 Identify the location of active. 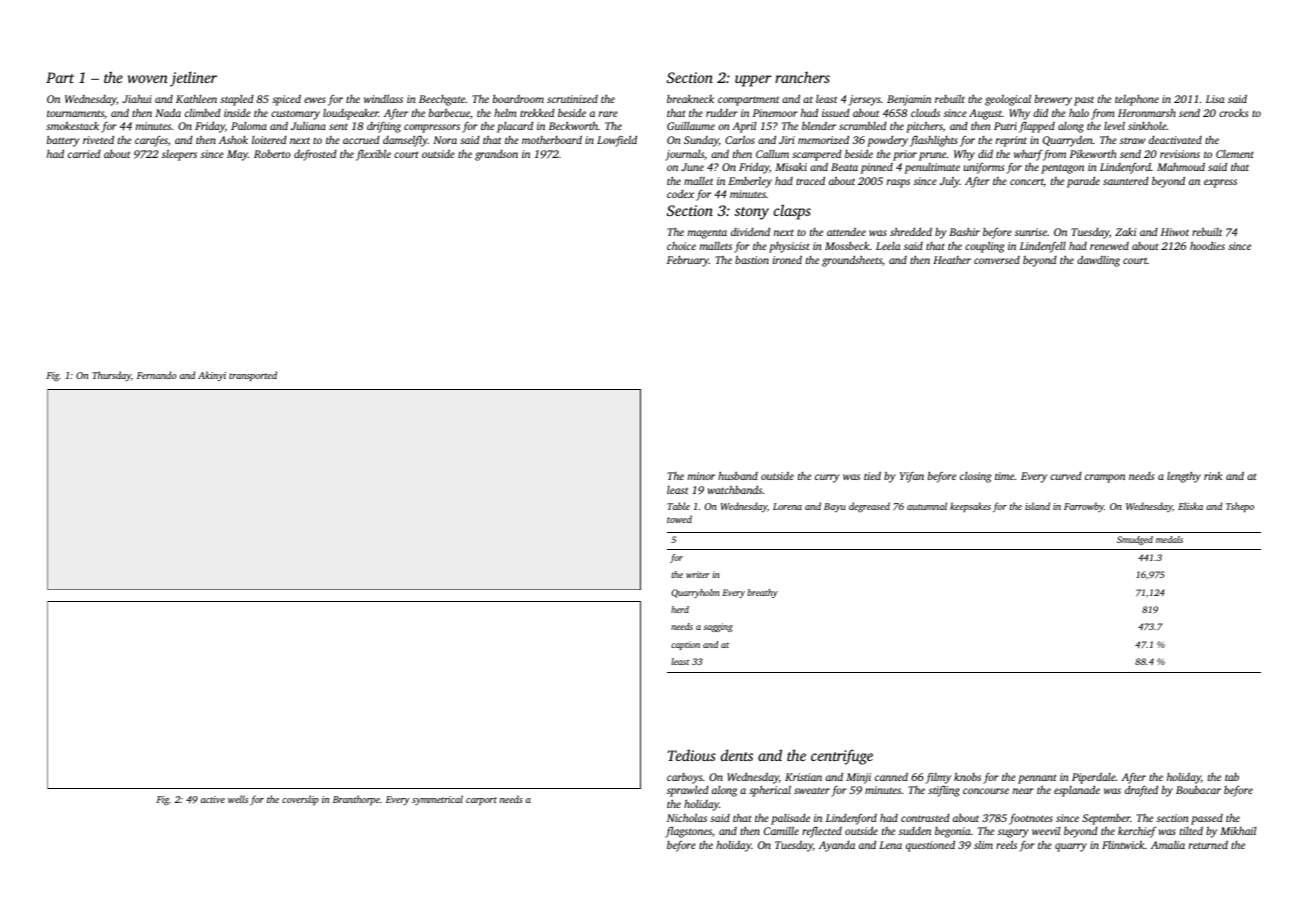
(213, 799).
